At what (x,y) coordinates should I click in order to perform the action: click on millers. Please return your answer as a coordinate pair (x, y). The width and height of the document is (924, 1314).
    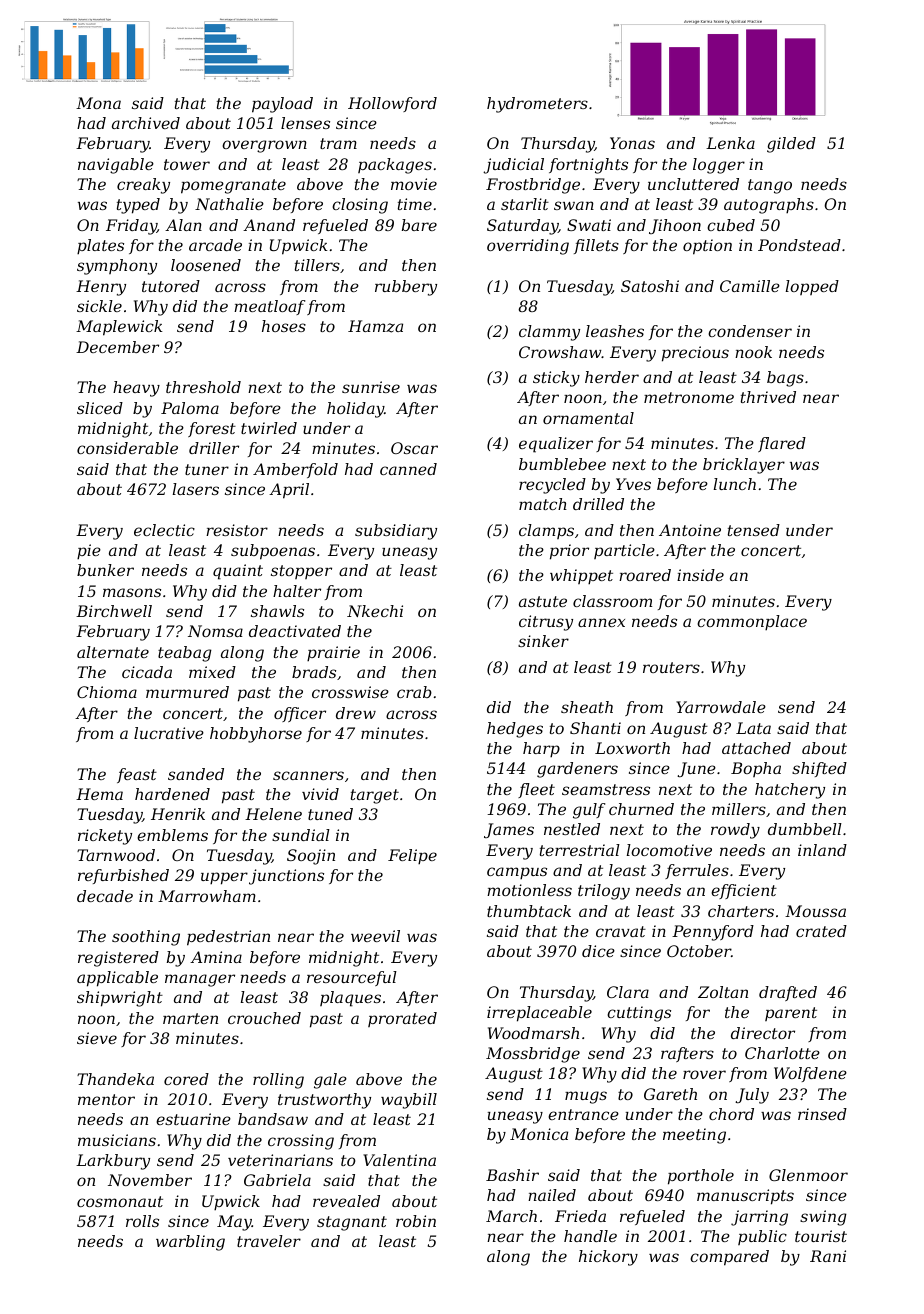
    Looking at the image, I should click on (739, 809).
